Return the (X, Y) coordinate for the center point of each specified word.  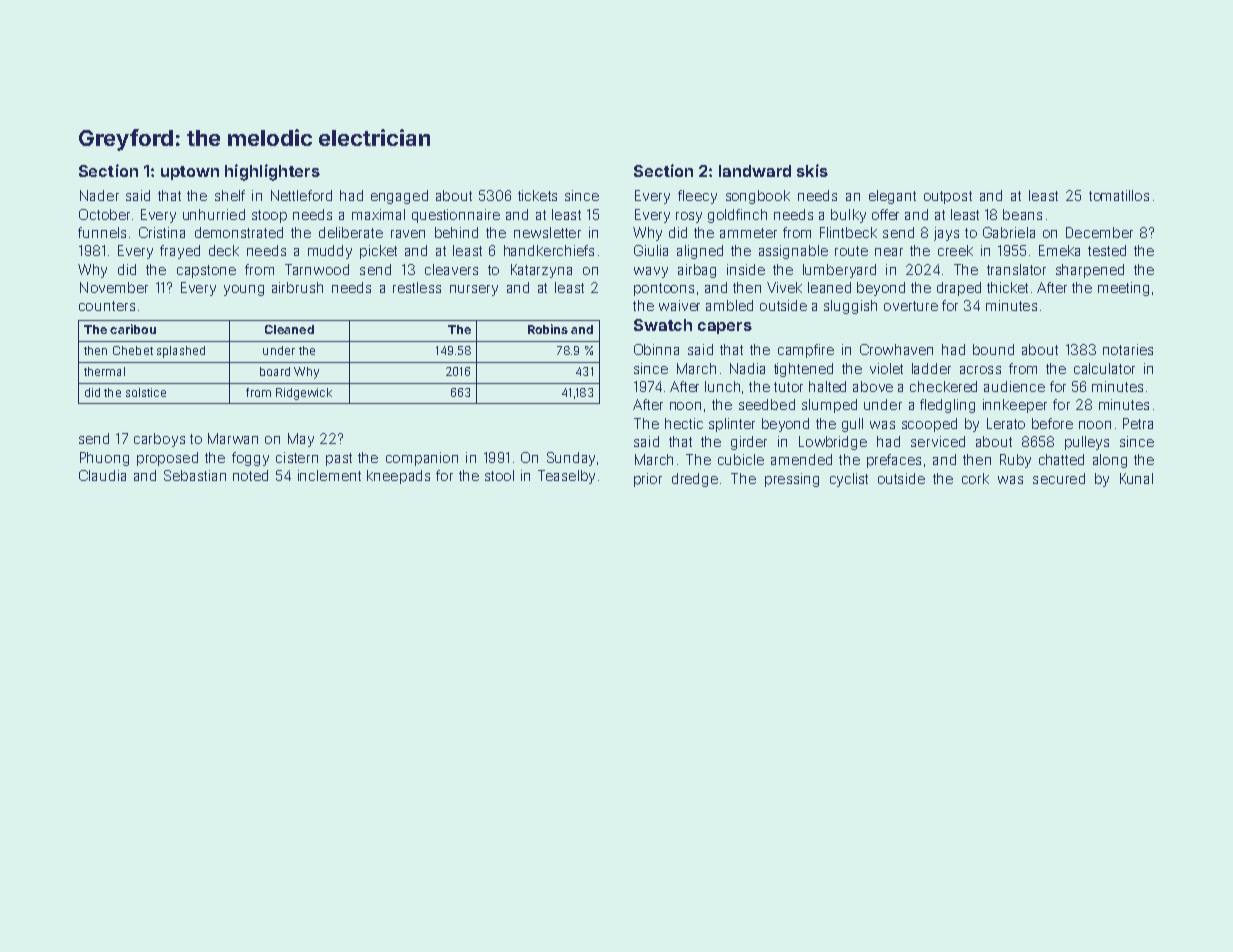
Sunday (571, 459)
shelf (230, 195)
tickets (537, 195)
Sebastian (195, 475)
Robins (548, 329)
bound (993, 349)
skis (812, 170)
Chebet (133, 350)
